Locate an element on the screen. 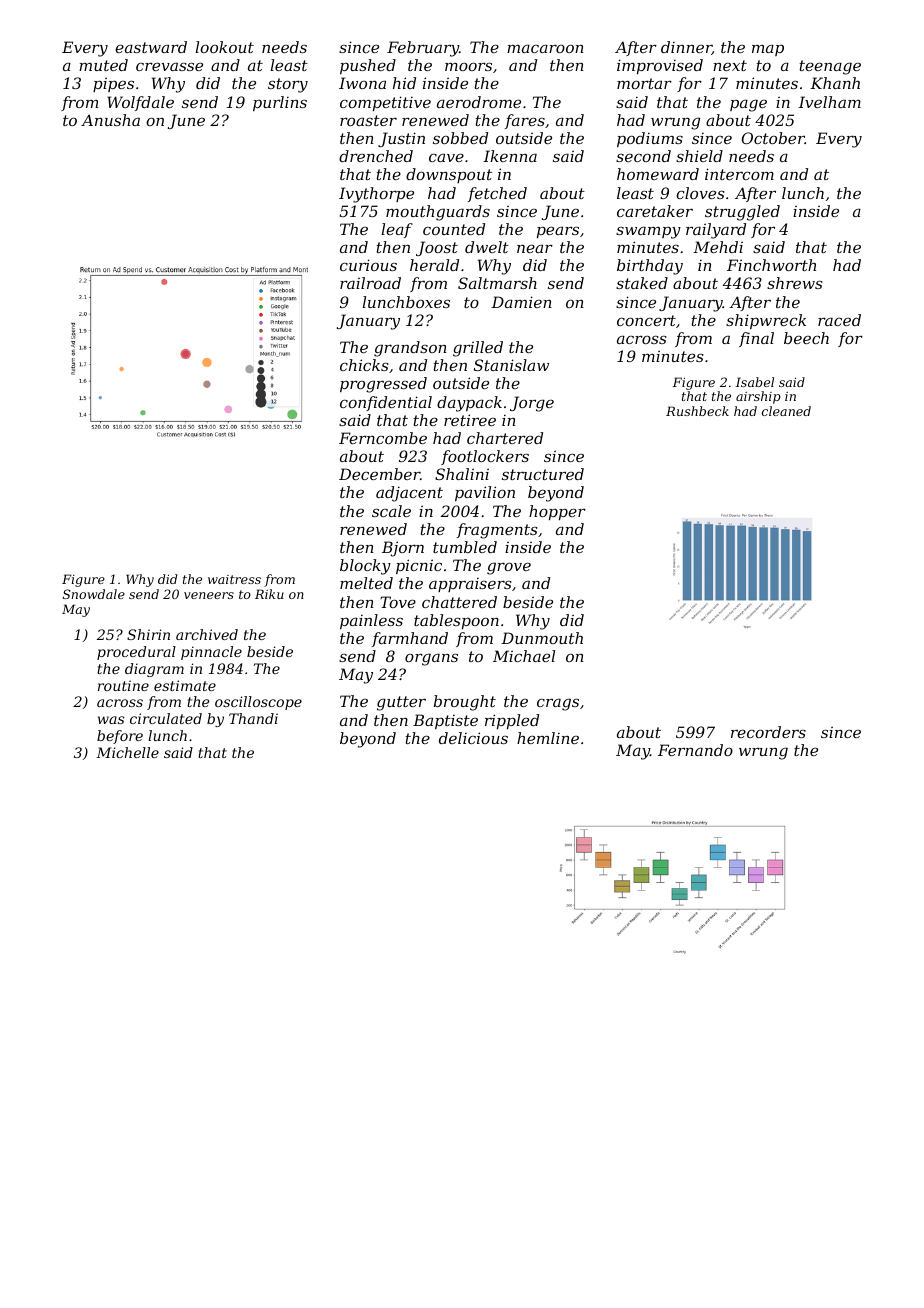 The height and width of the screenshot is (1308, 924). Wolfdale is located at coordinates (140, 103).
